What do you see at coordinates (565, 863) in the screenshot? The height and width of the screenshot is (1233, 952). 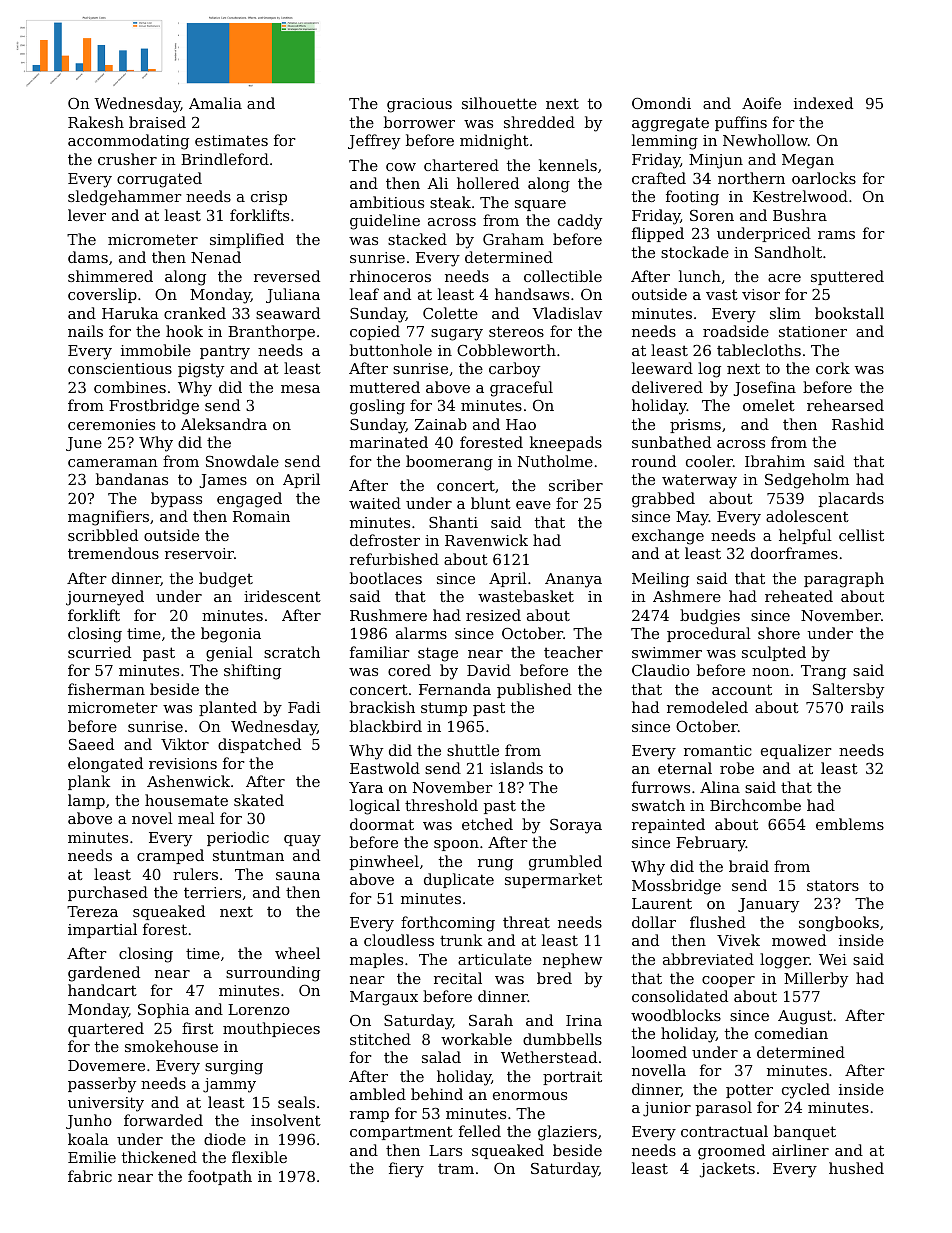 I see `grumbled` at bounding box center [565, 863].
